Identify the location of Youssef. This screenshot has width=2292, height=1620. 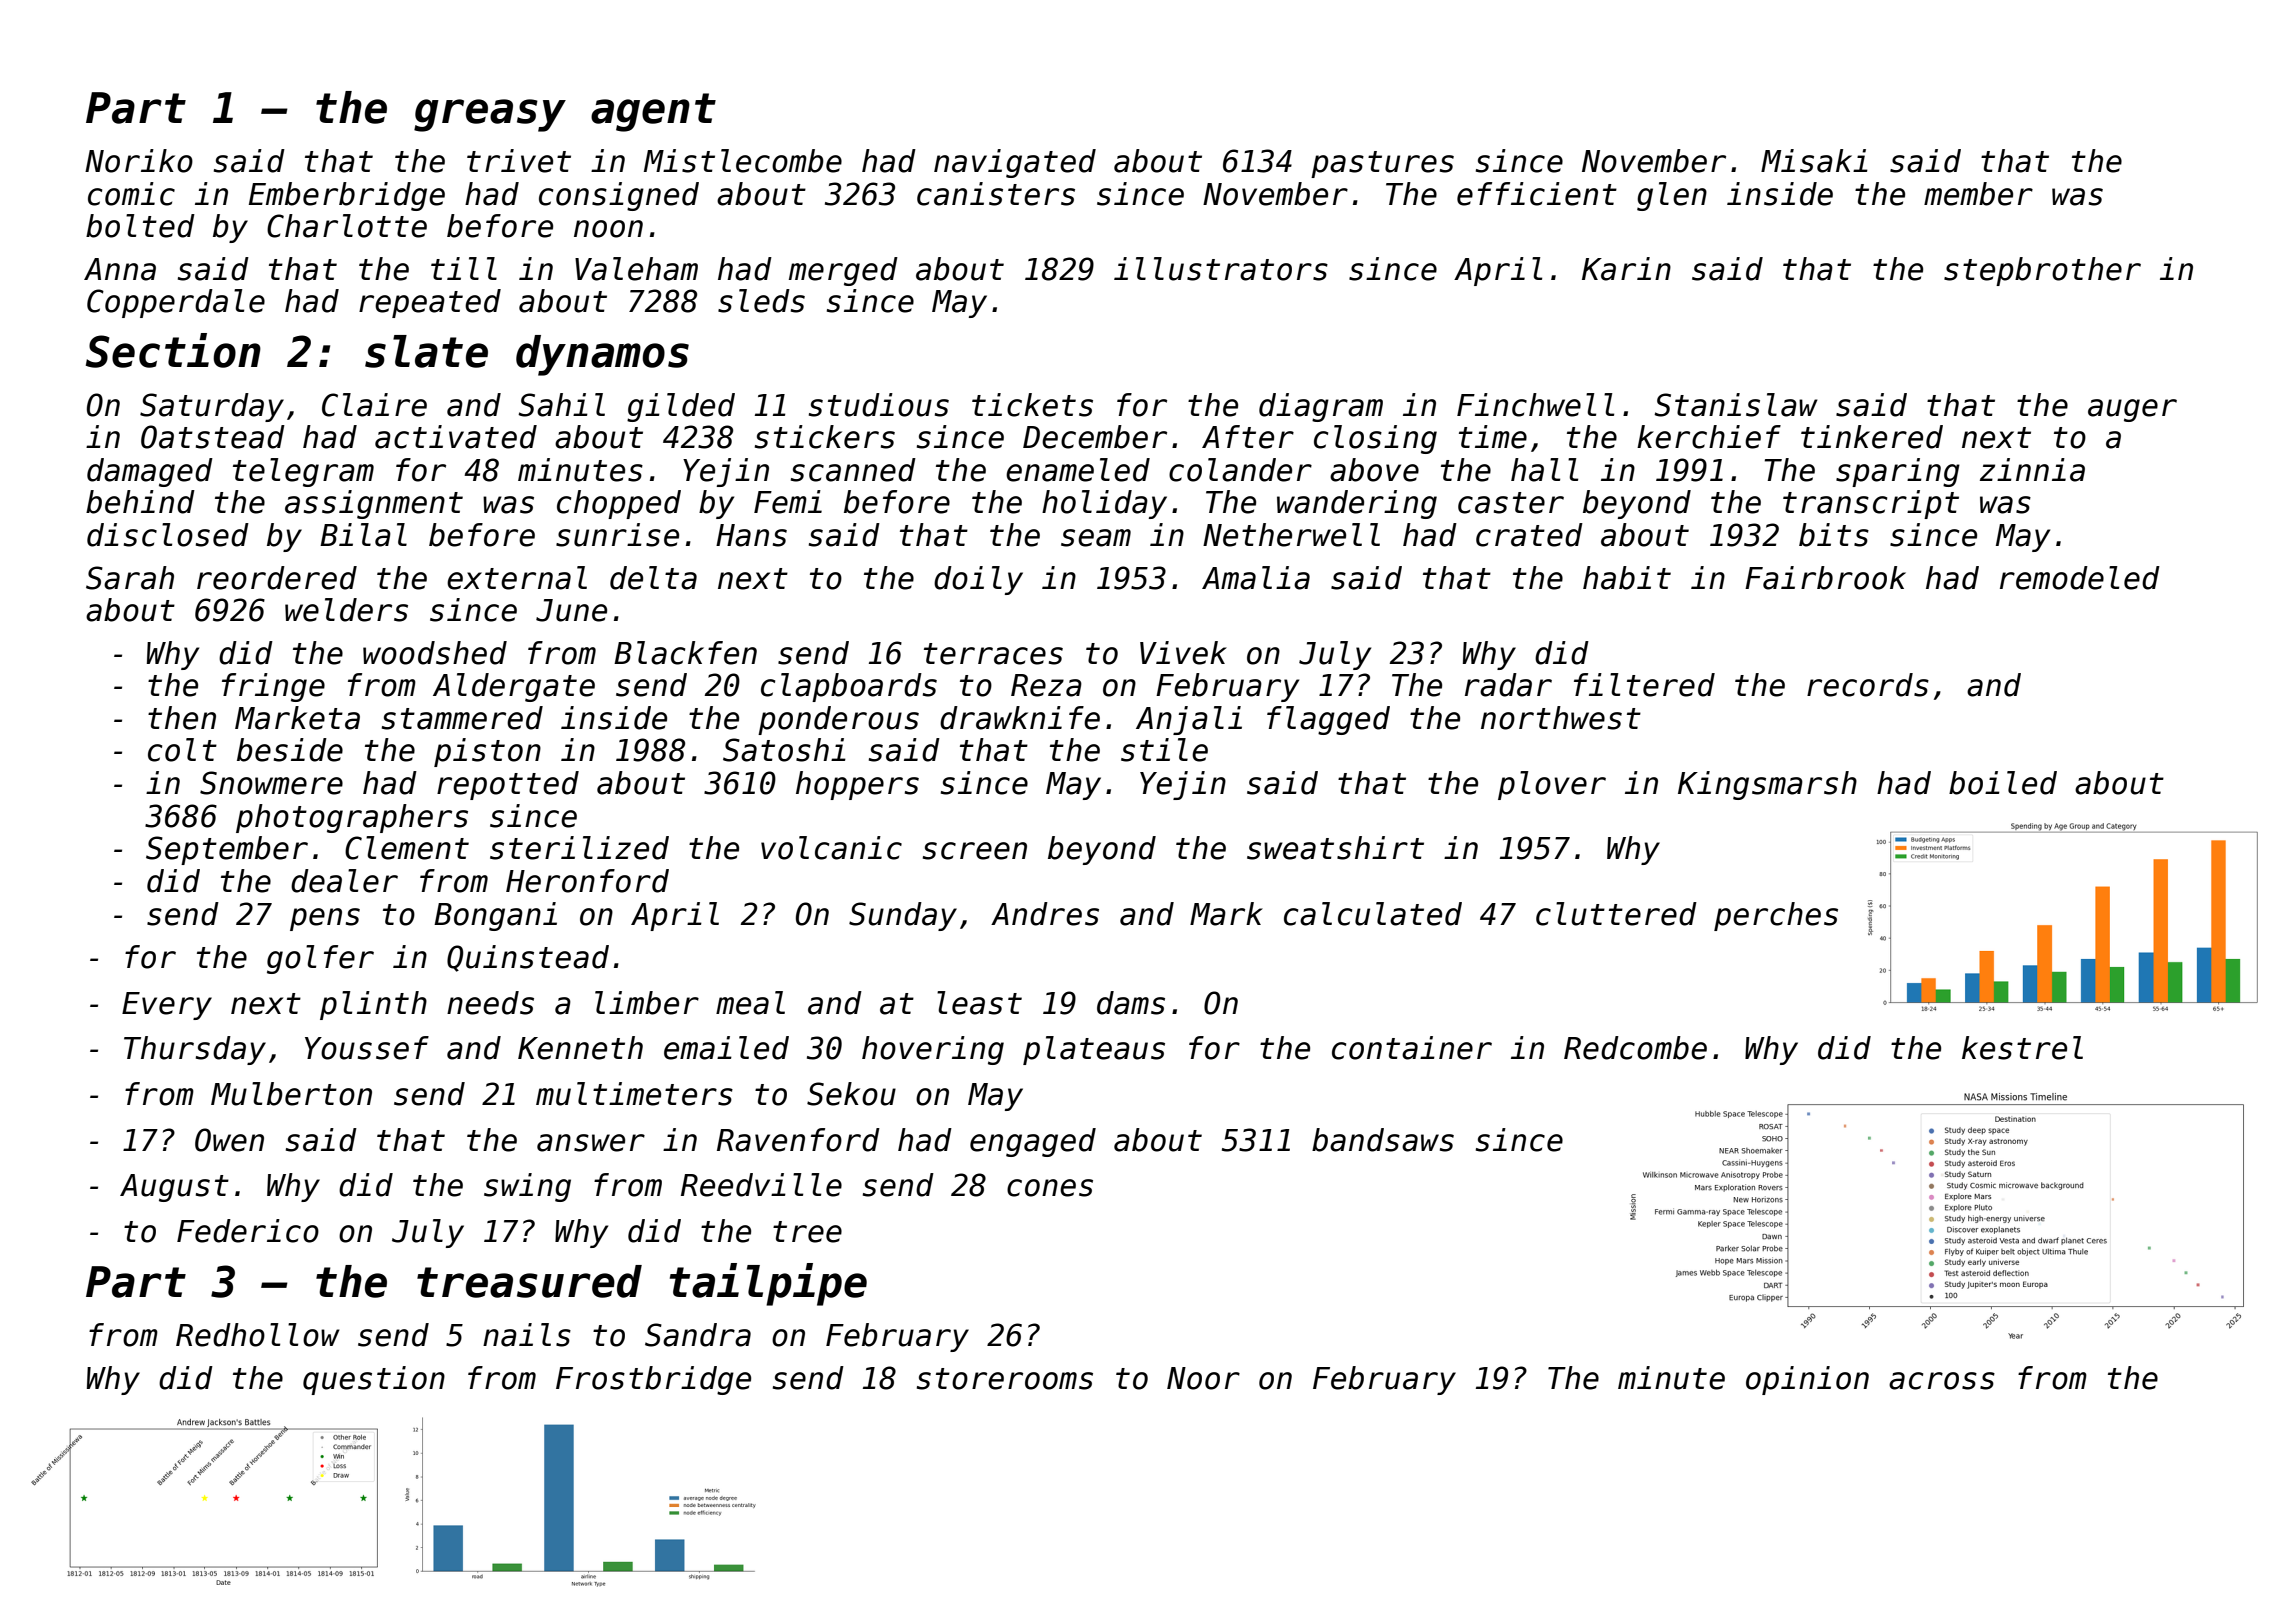
(367, 1048).
